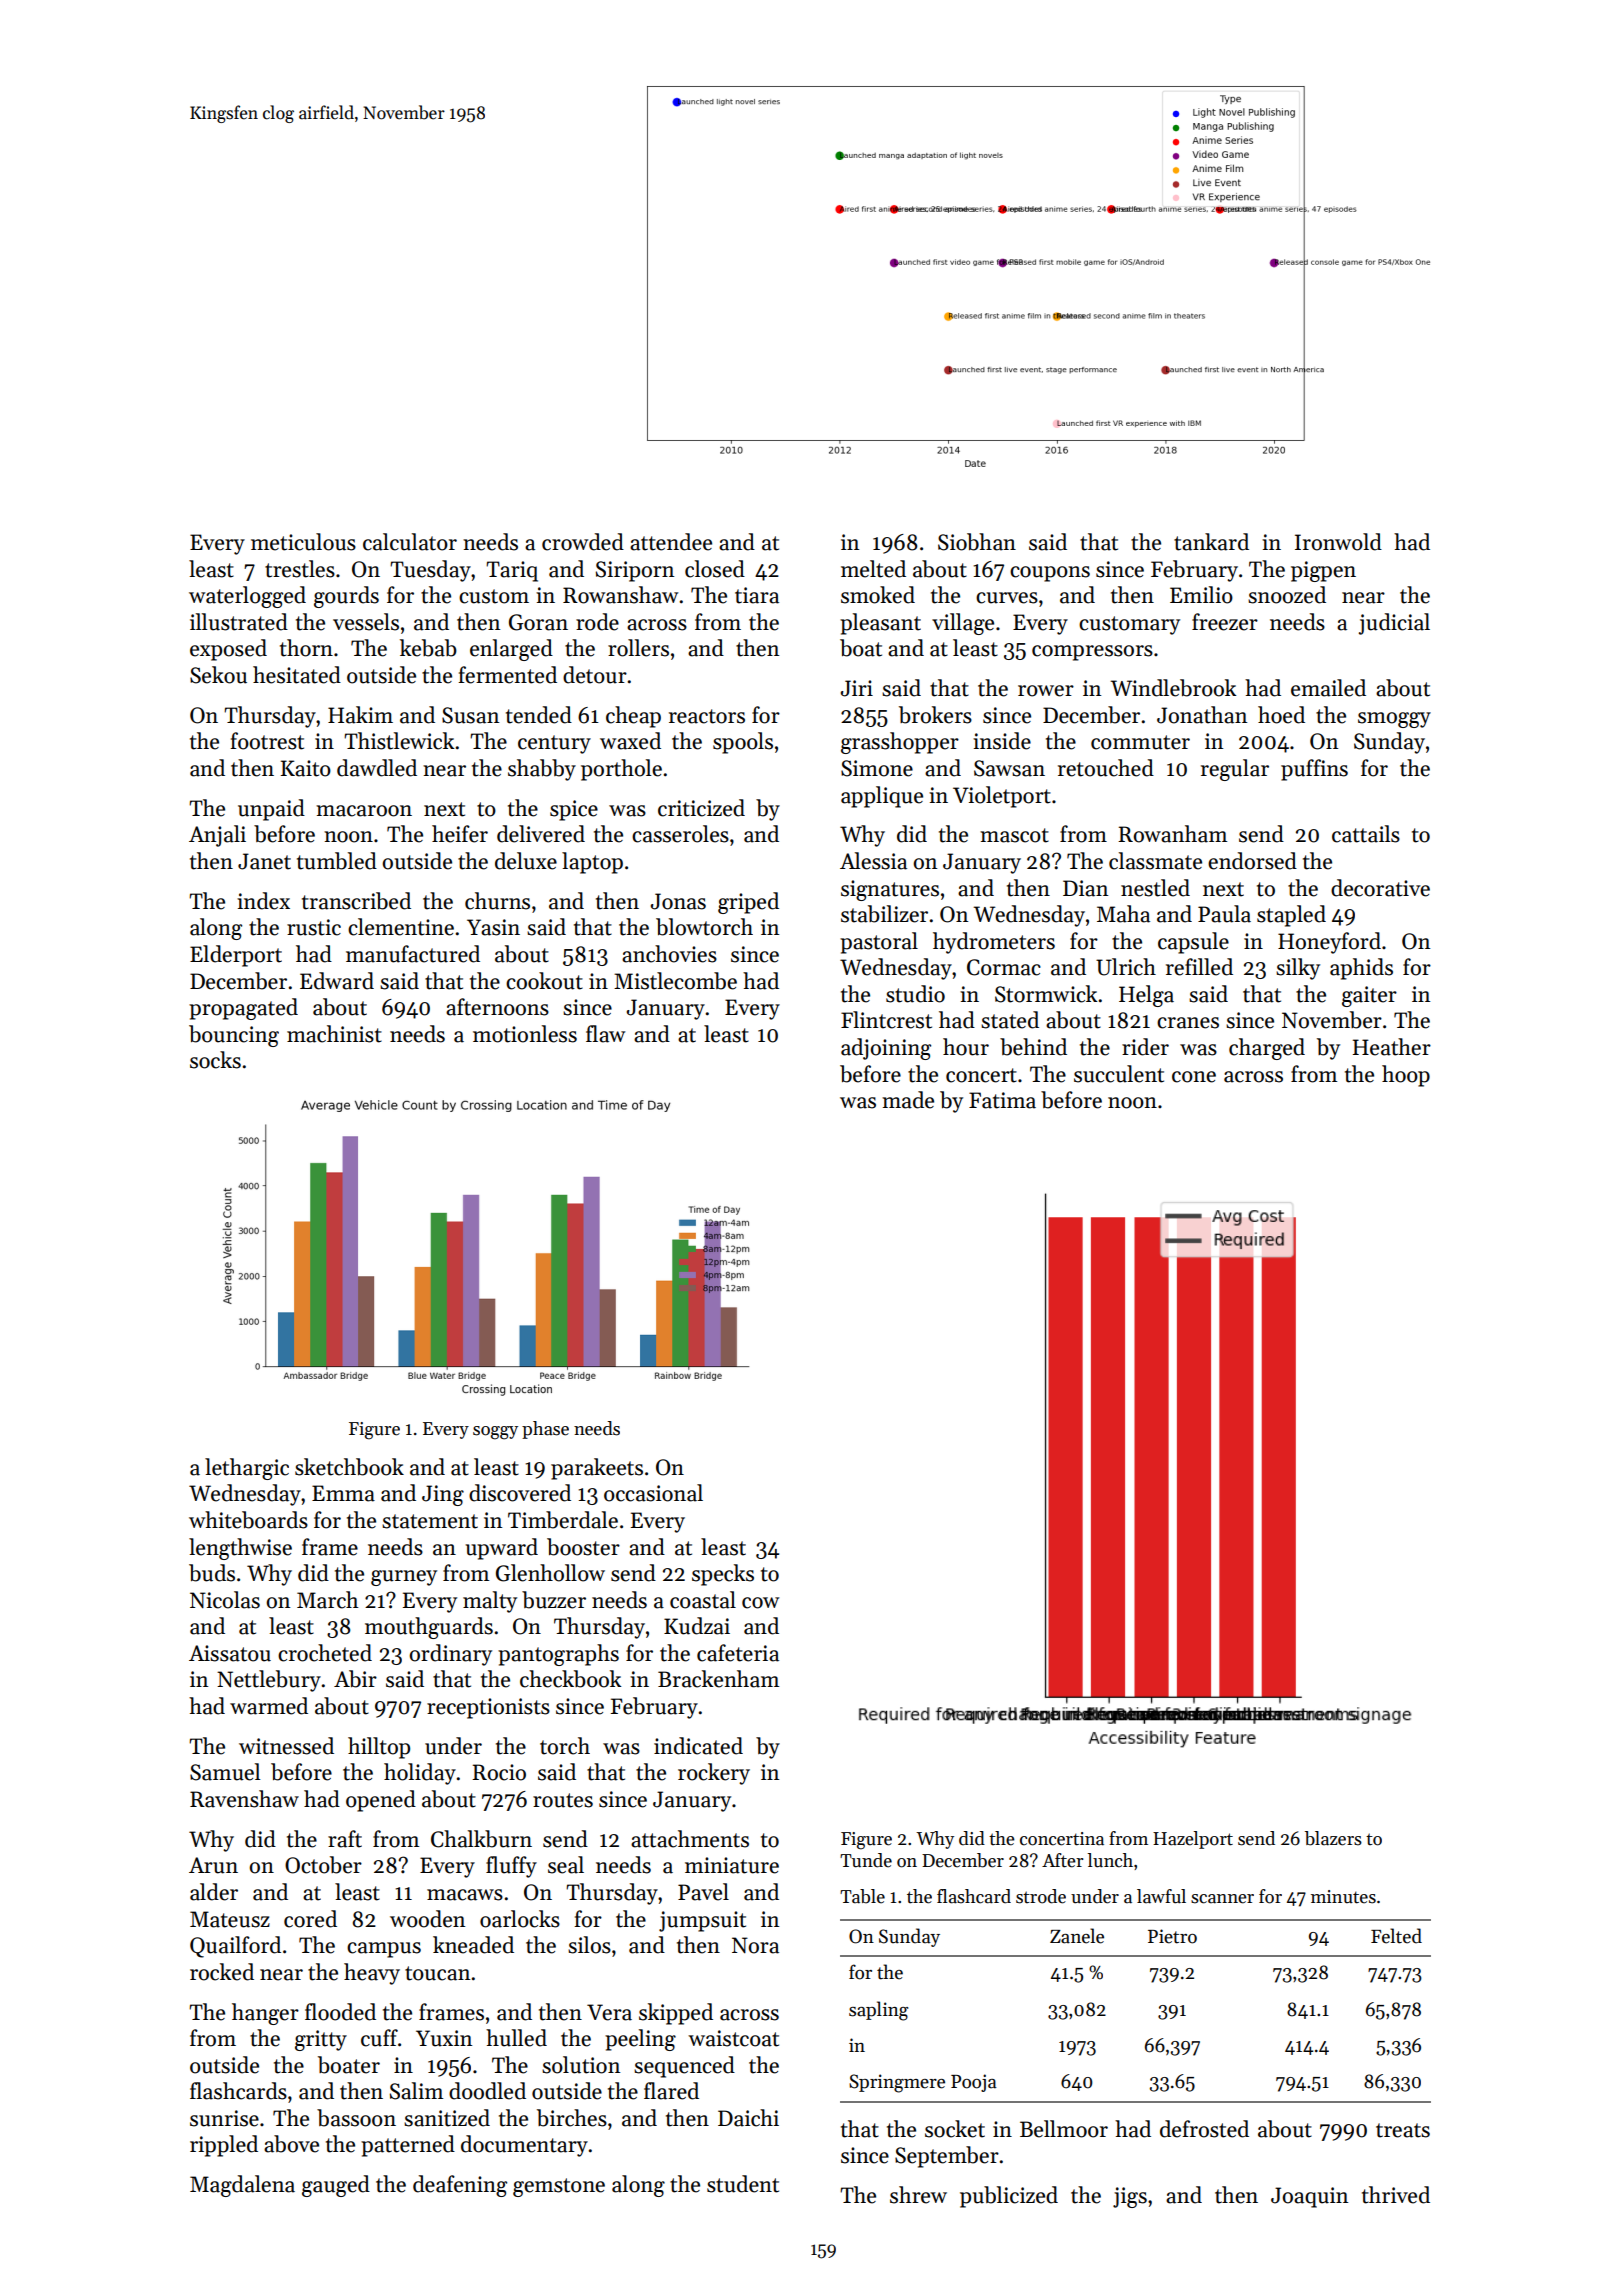  I want to click on motionless, so click(525, 1034).
